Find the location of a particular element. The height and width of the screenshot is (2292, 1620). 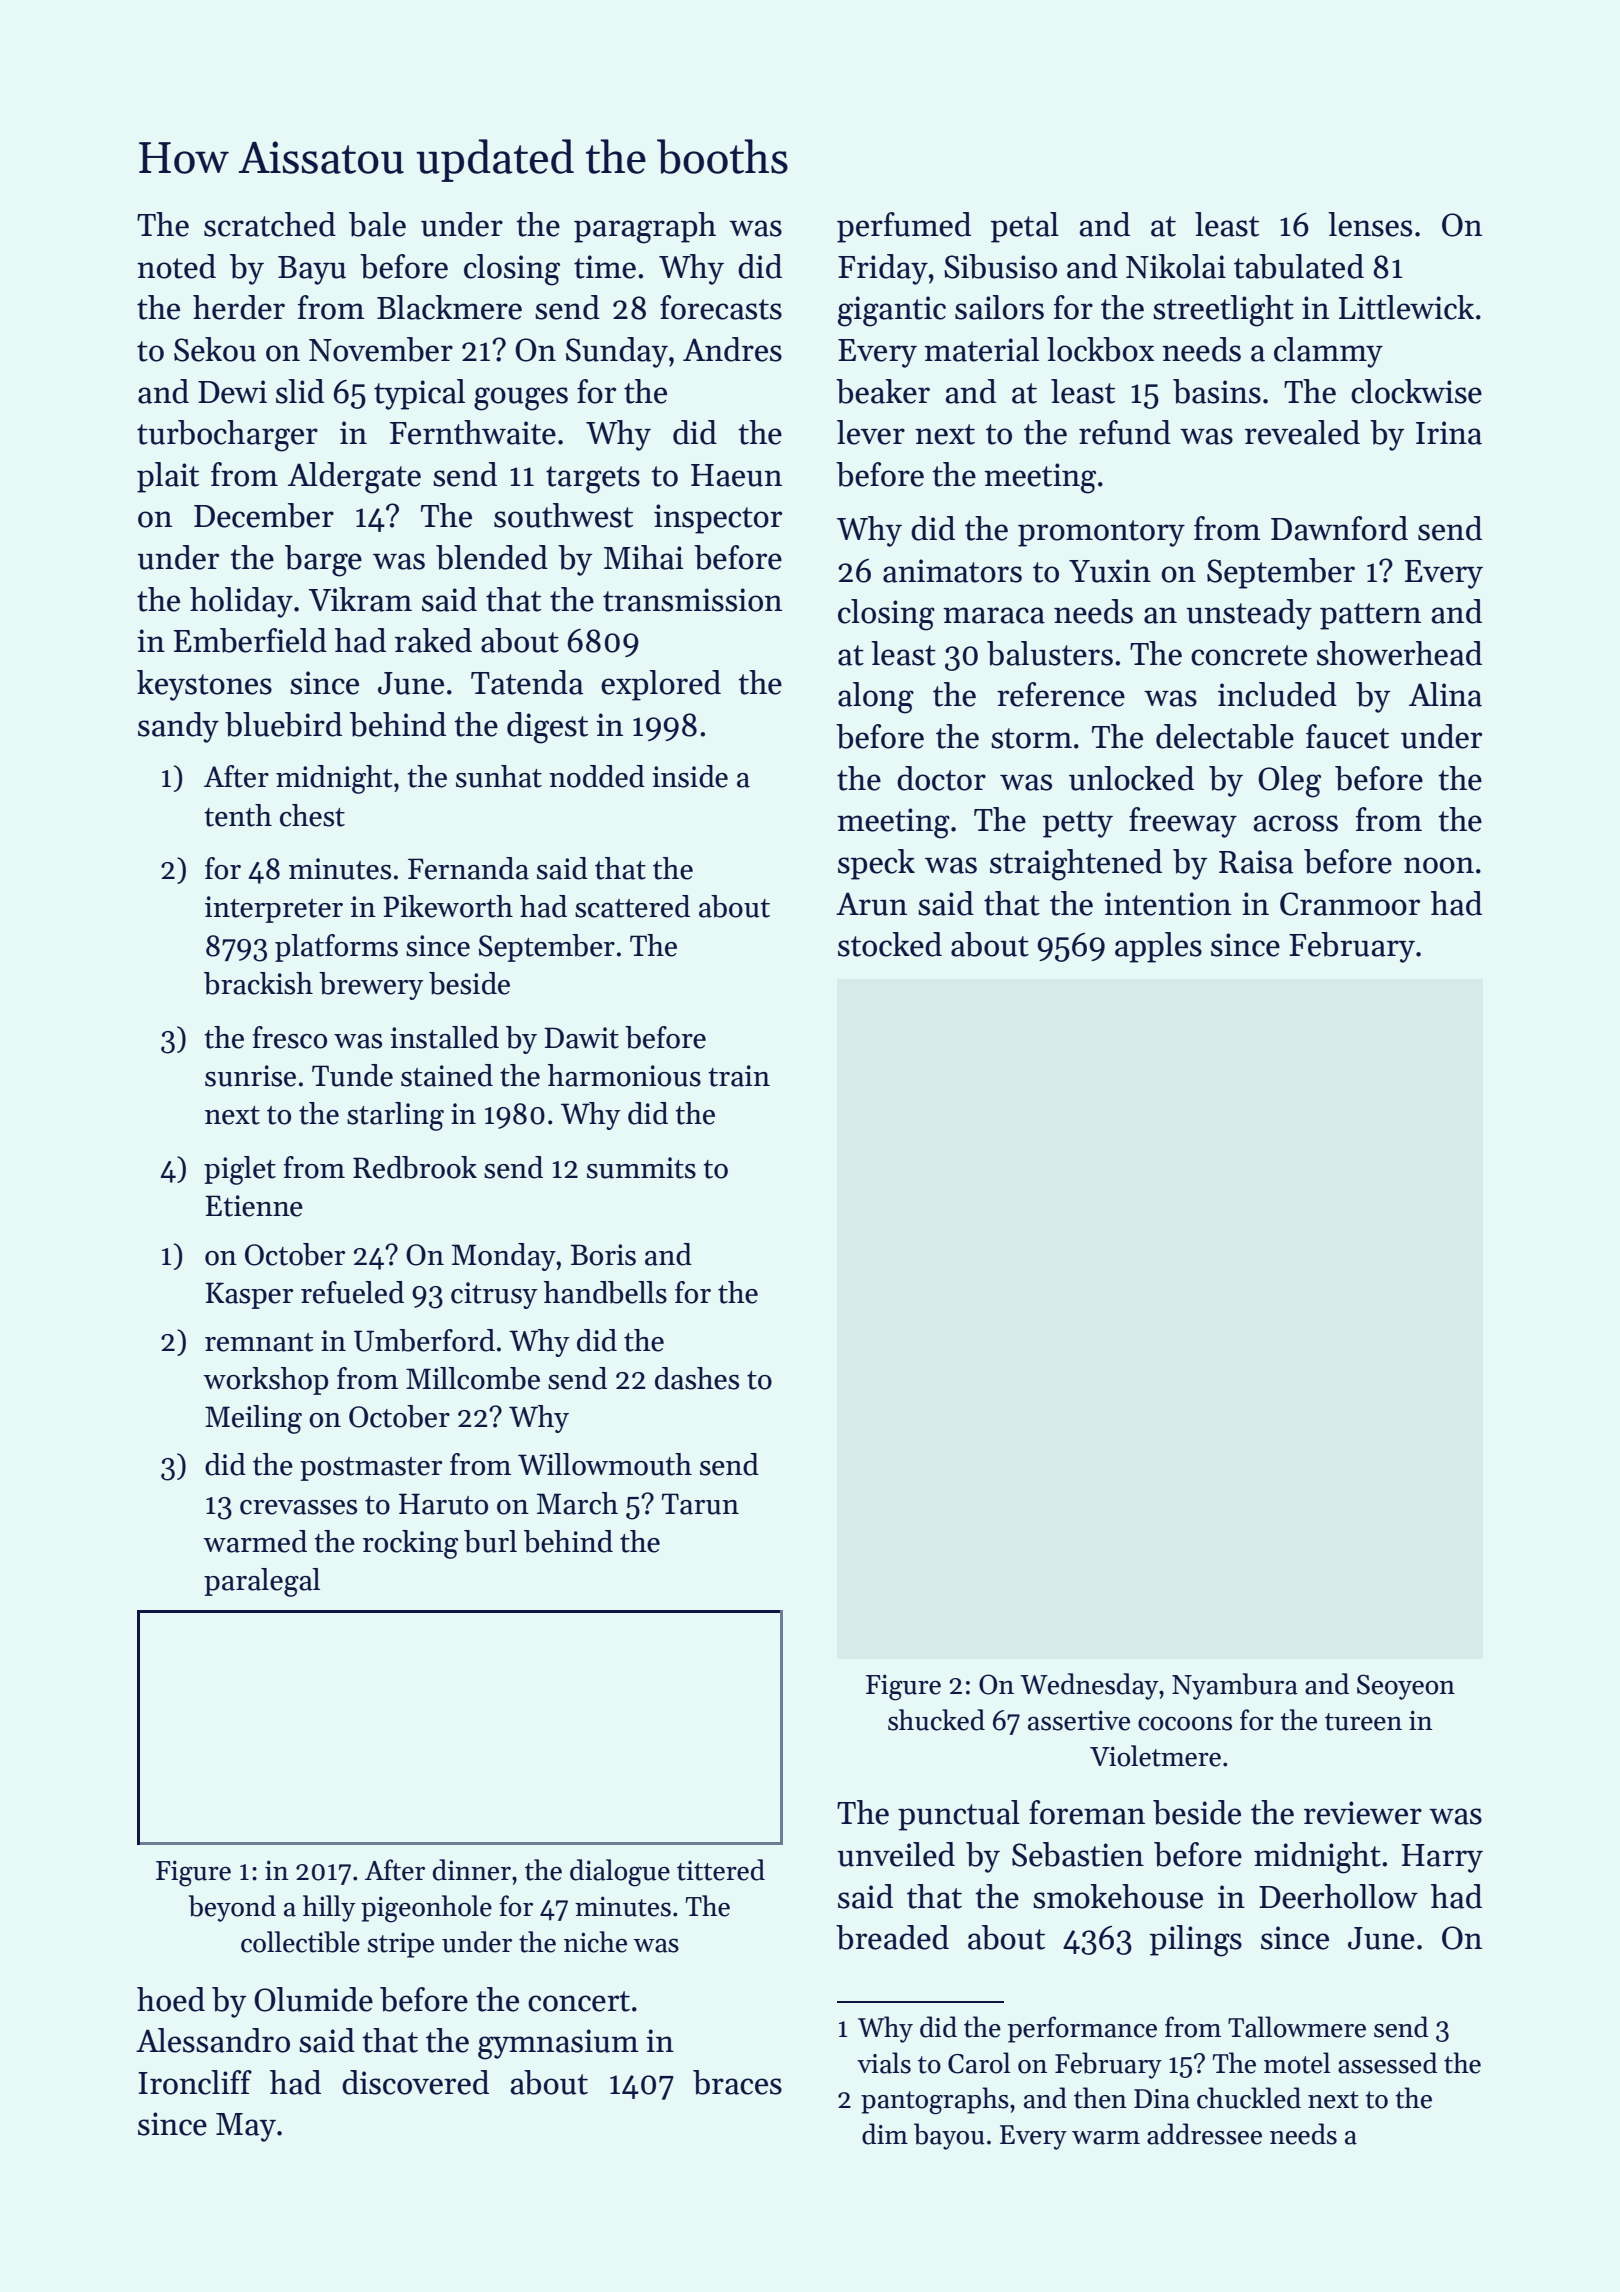

Fernthwaite is located at coordinates (473, 432).
